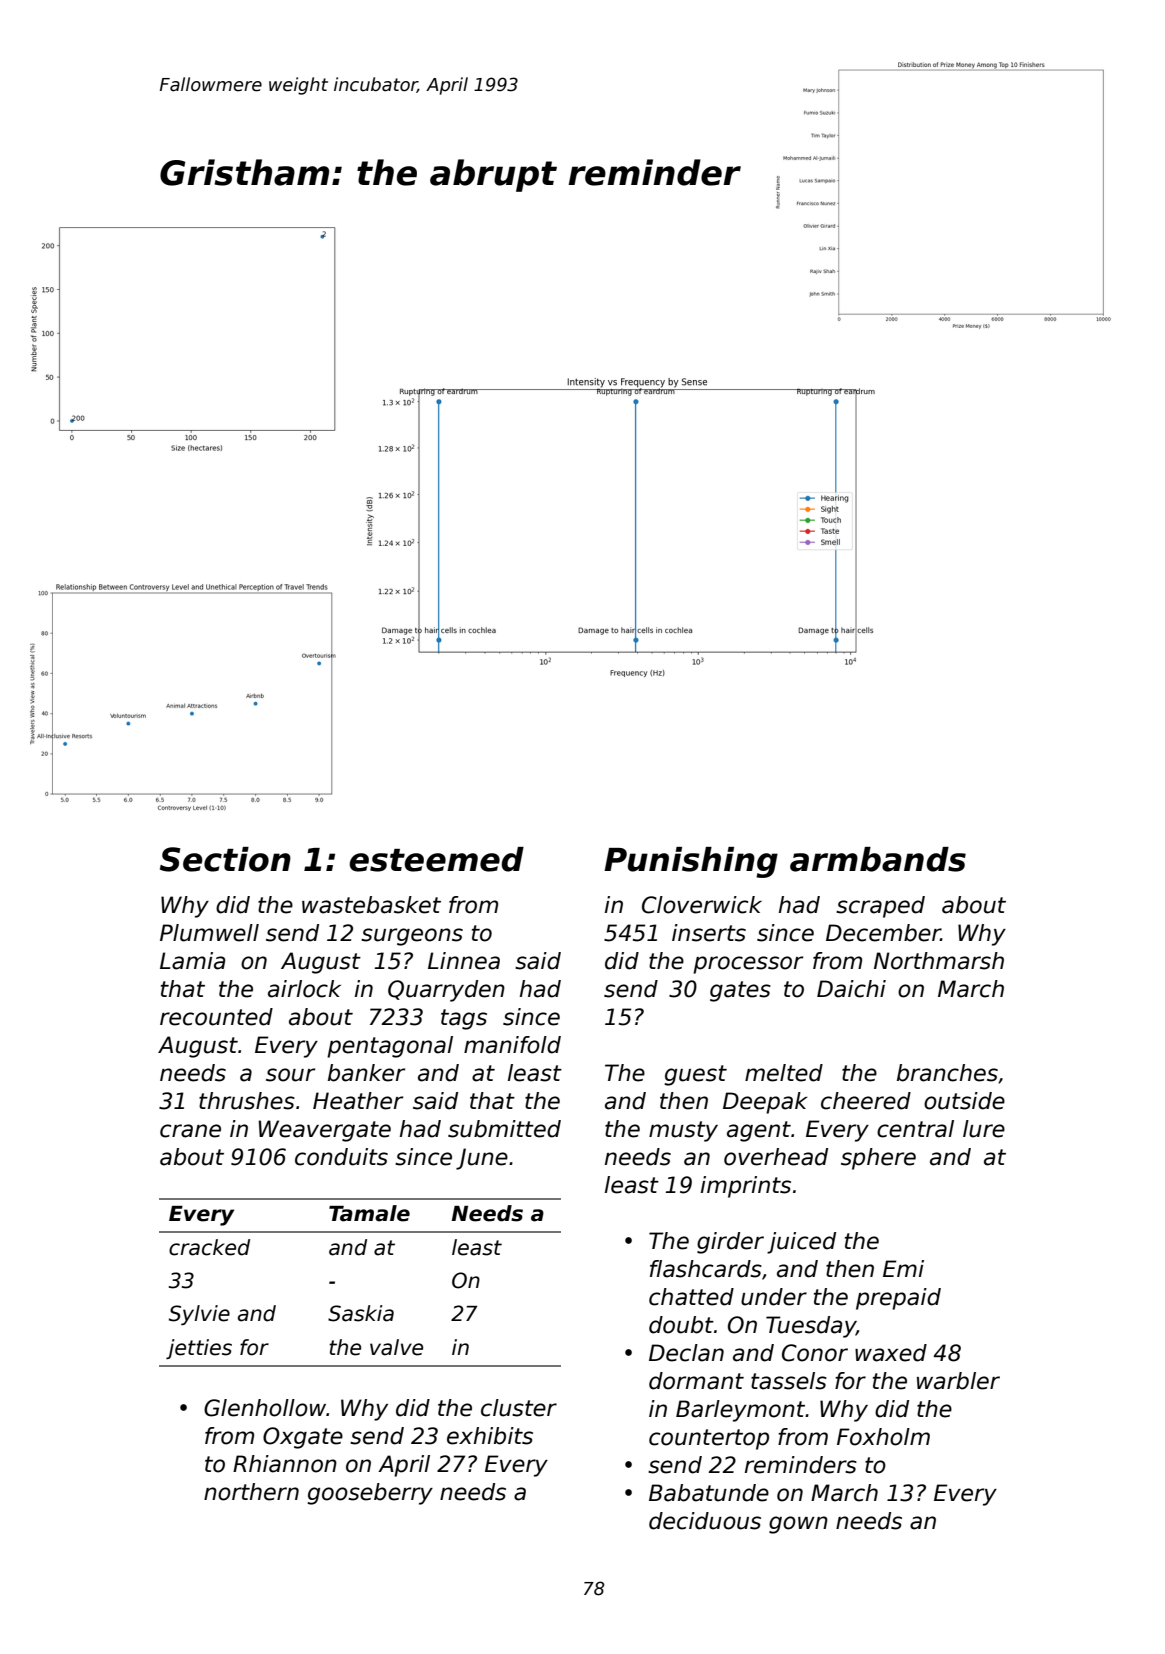 This page has width=1165, height=1654. What do you see at coordinates (199, 1315) in the page?
I see `Sylvie` at bounding box center [199, 1315].
